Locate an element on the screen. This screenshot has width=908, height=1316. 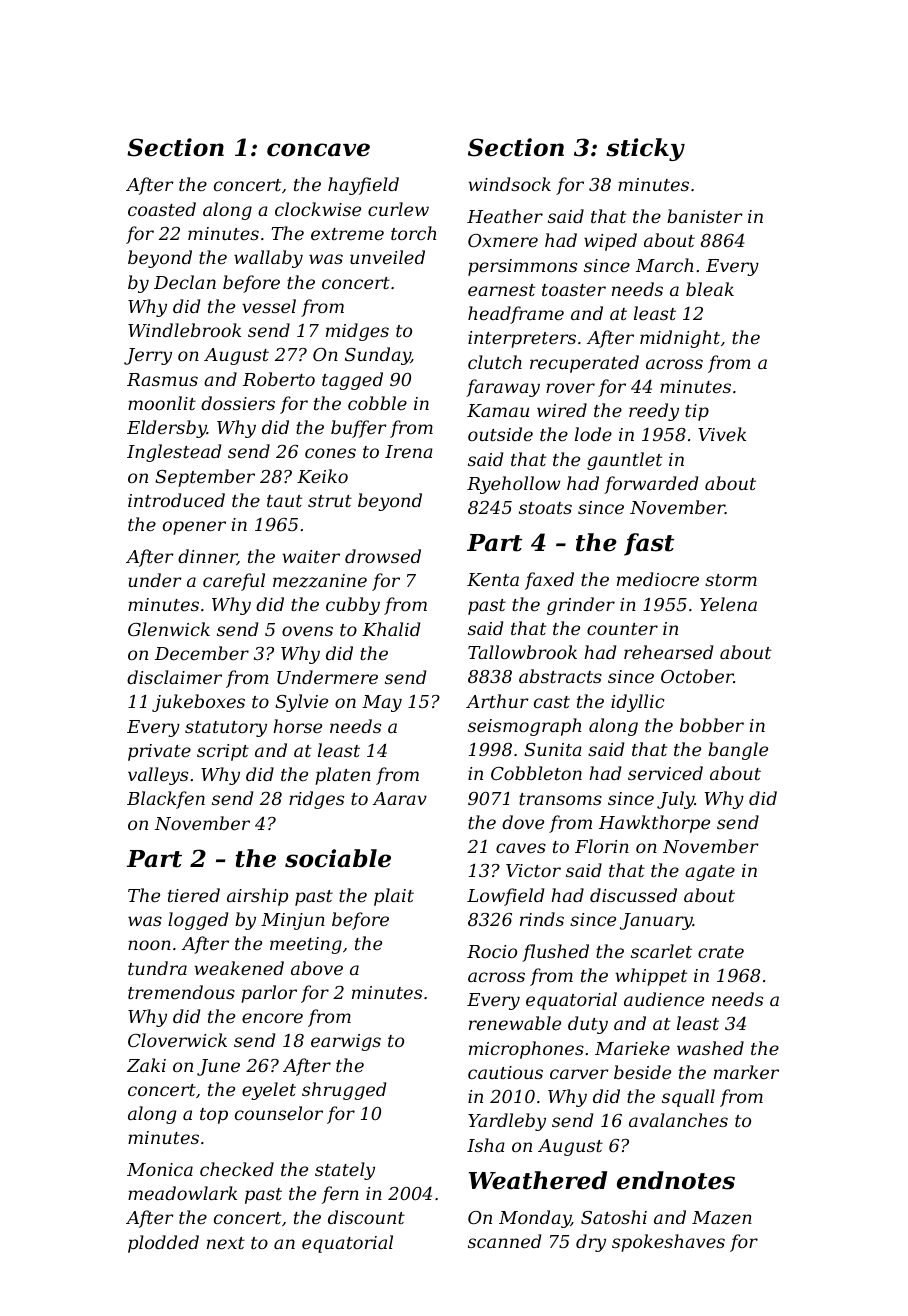
discount is located at coordinates (366, 1217).
